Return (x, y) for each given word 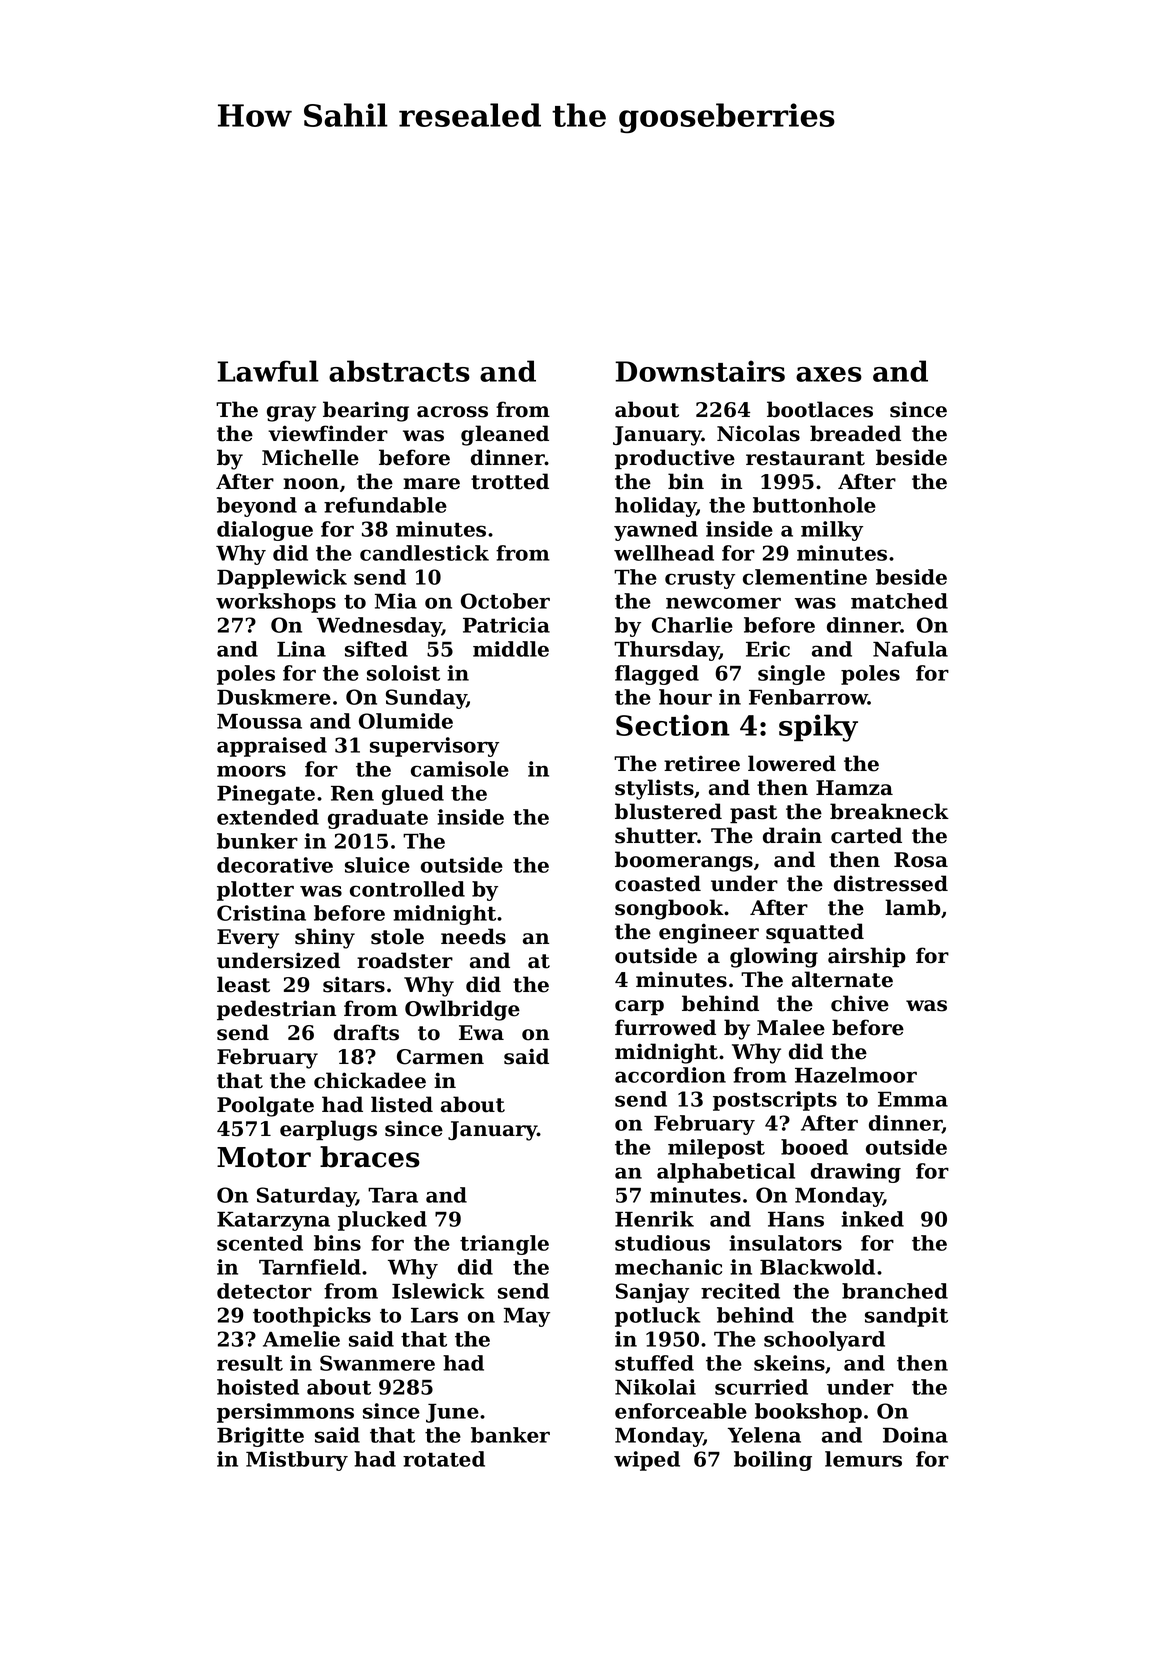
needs (473, 936)
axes (829, 374)
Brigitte (260, 1437)
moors (251, 771)
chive (860, 1003)
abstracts (399, 371)
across (452, 412)
